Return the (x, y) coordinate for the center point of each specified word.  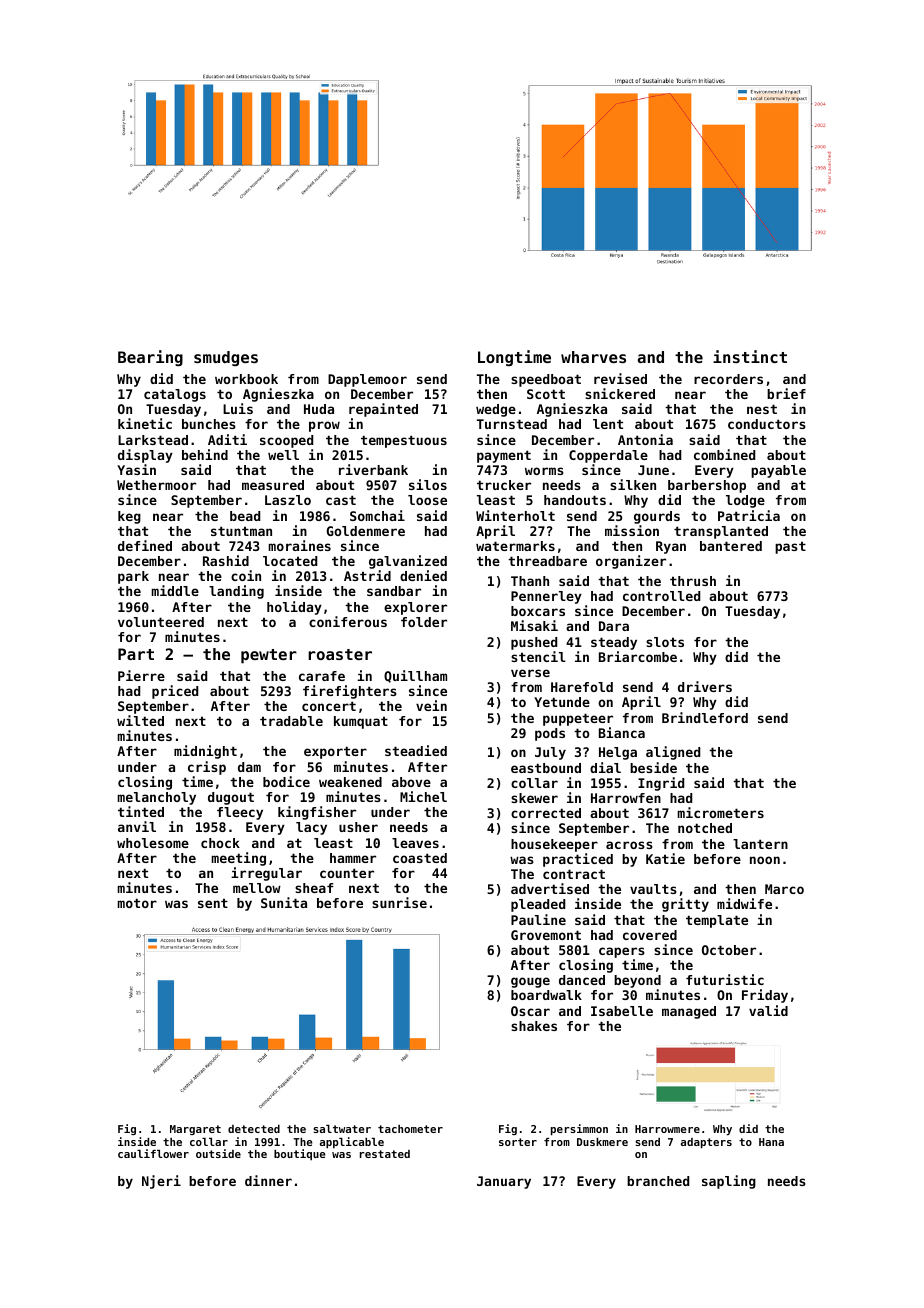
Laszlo (288, 500)
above (411, 782)
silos (428, 484)
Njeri (161, 1182)
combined (724, 454)
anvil (137, 826)
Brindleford (705, 717)
